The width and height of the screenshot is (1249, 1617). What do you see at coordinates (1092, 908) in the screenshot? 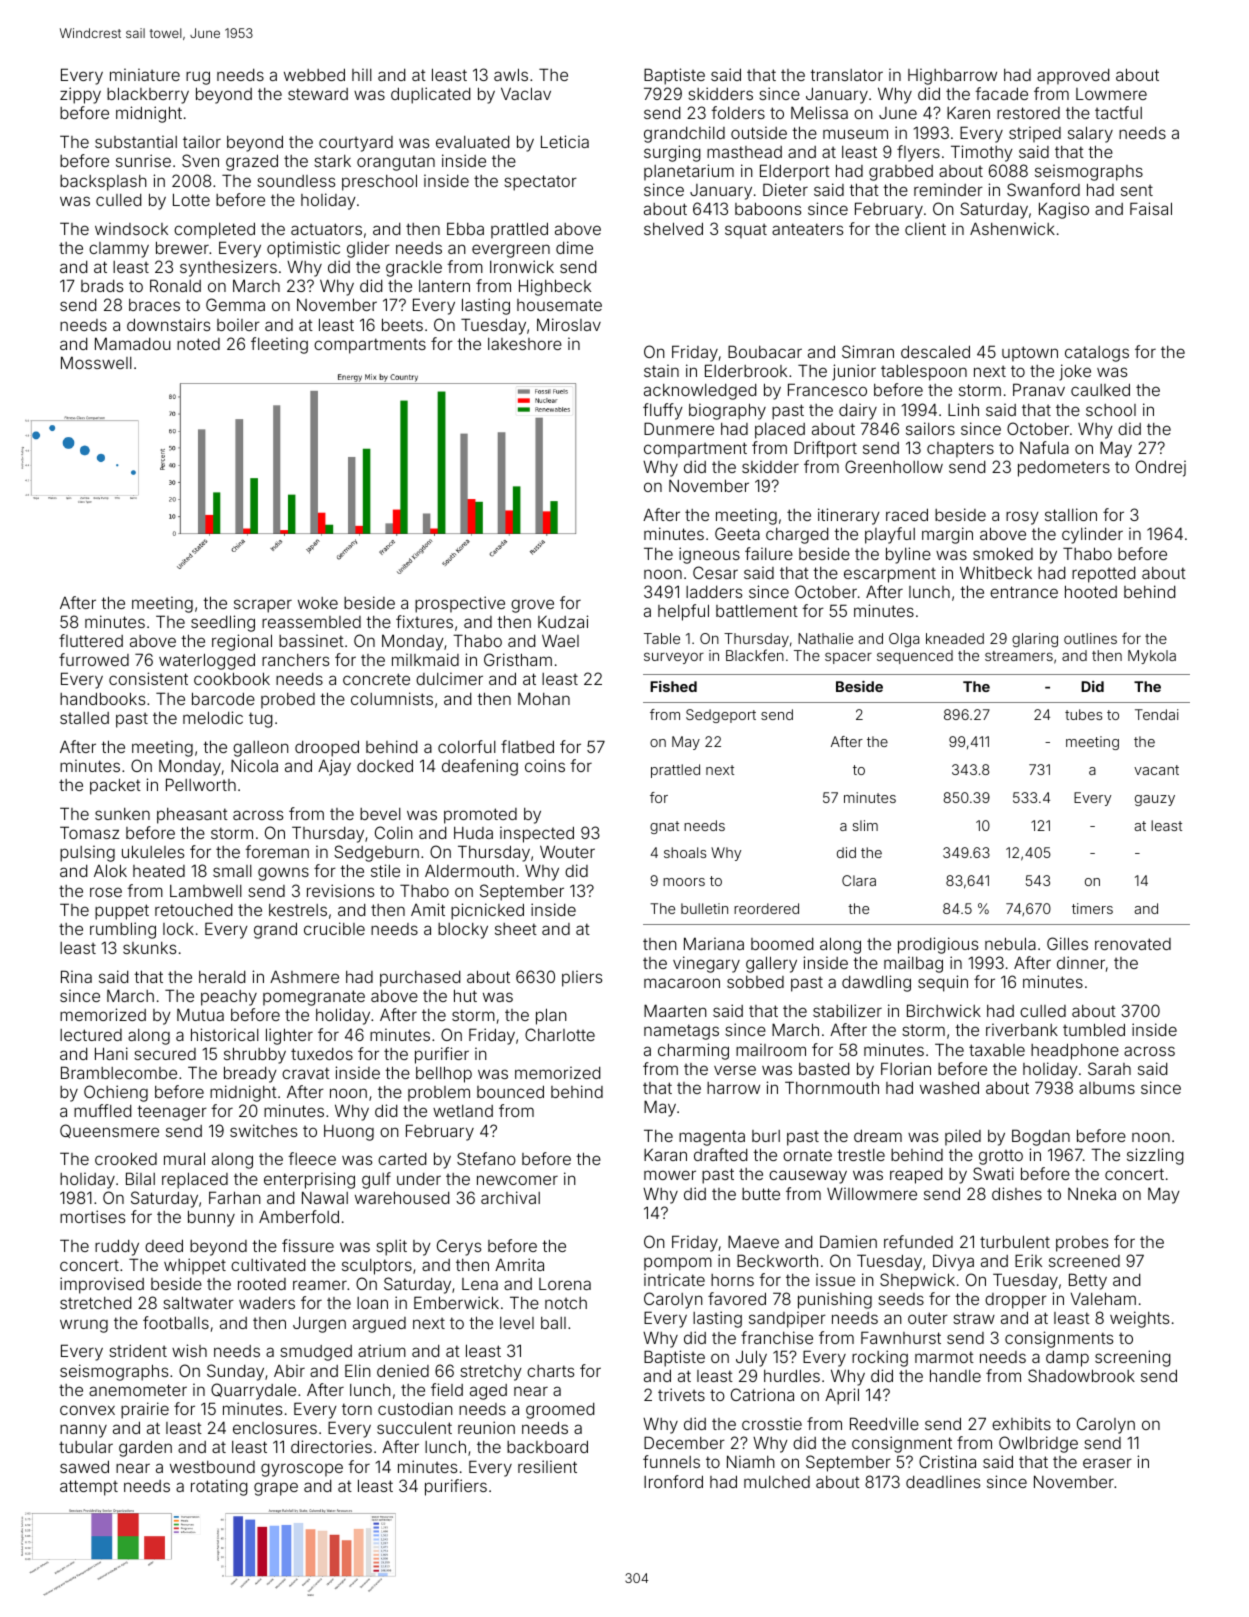
I see `timers` at bounding box center [1092, 908].
